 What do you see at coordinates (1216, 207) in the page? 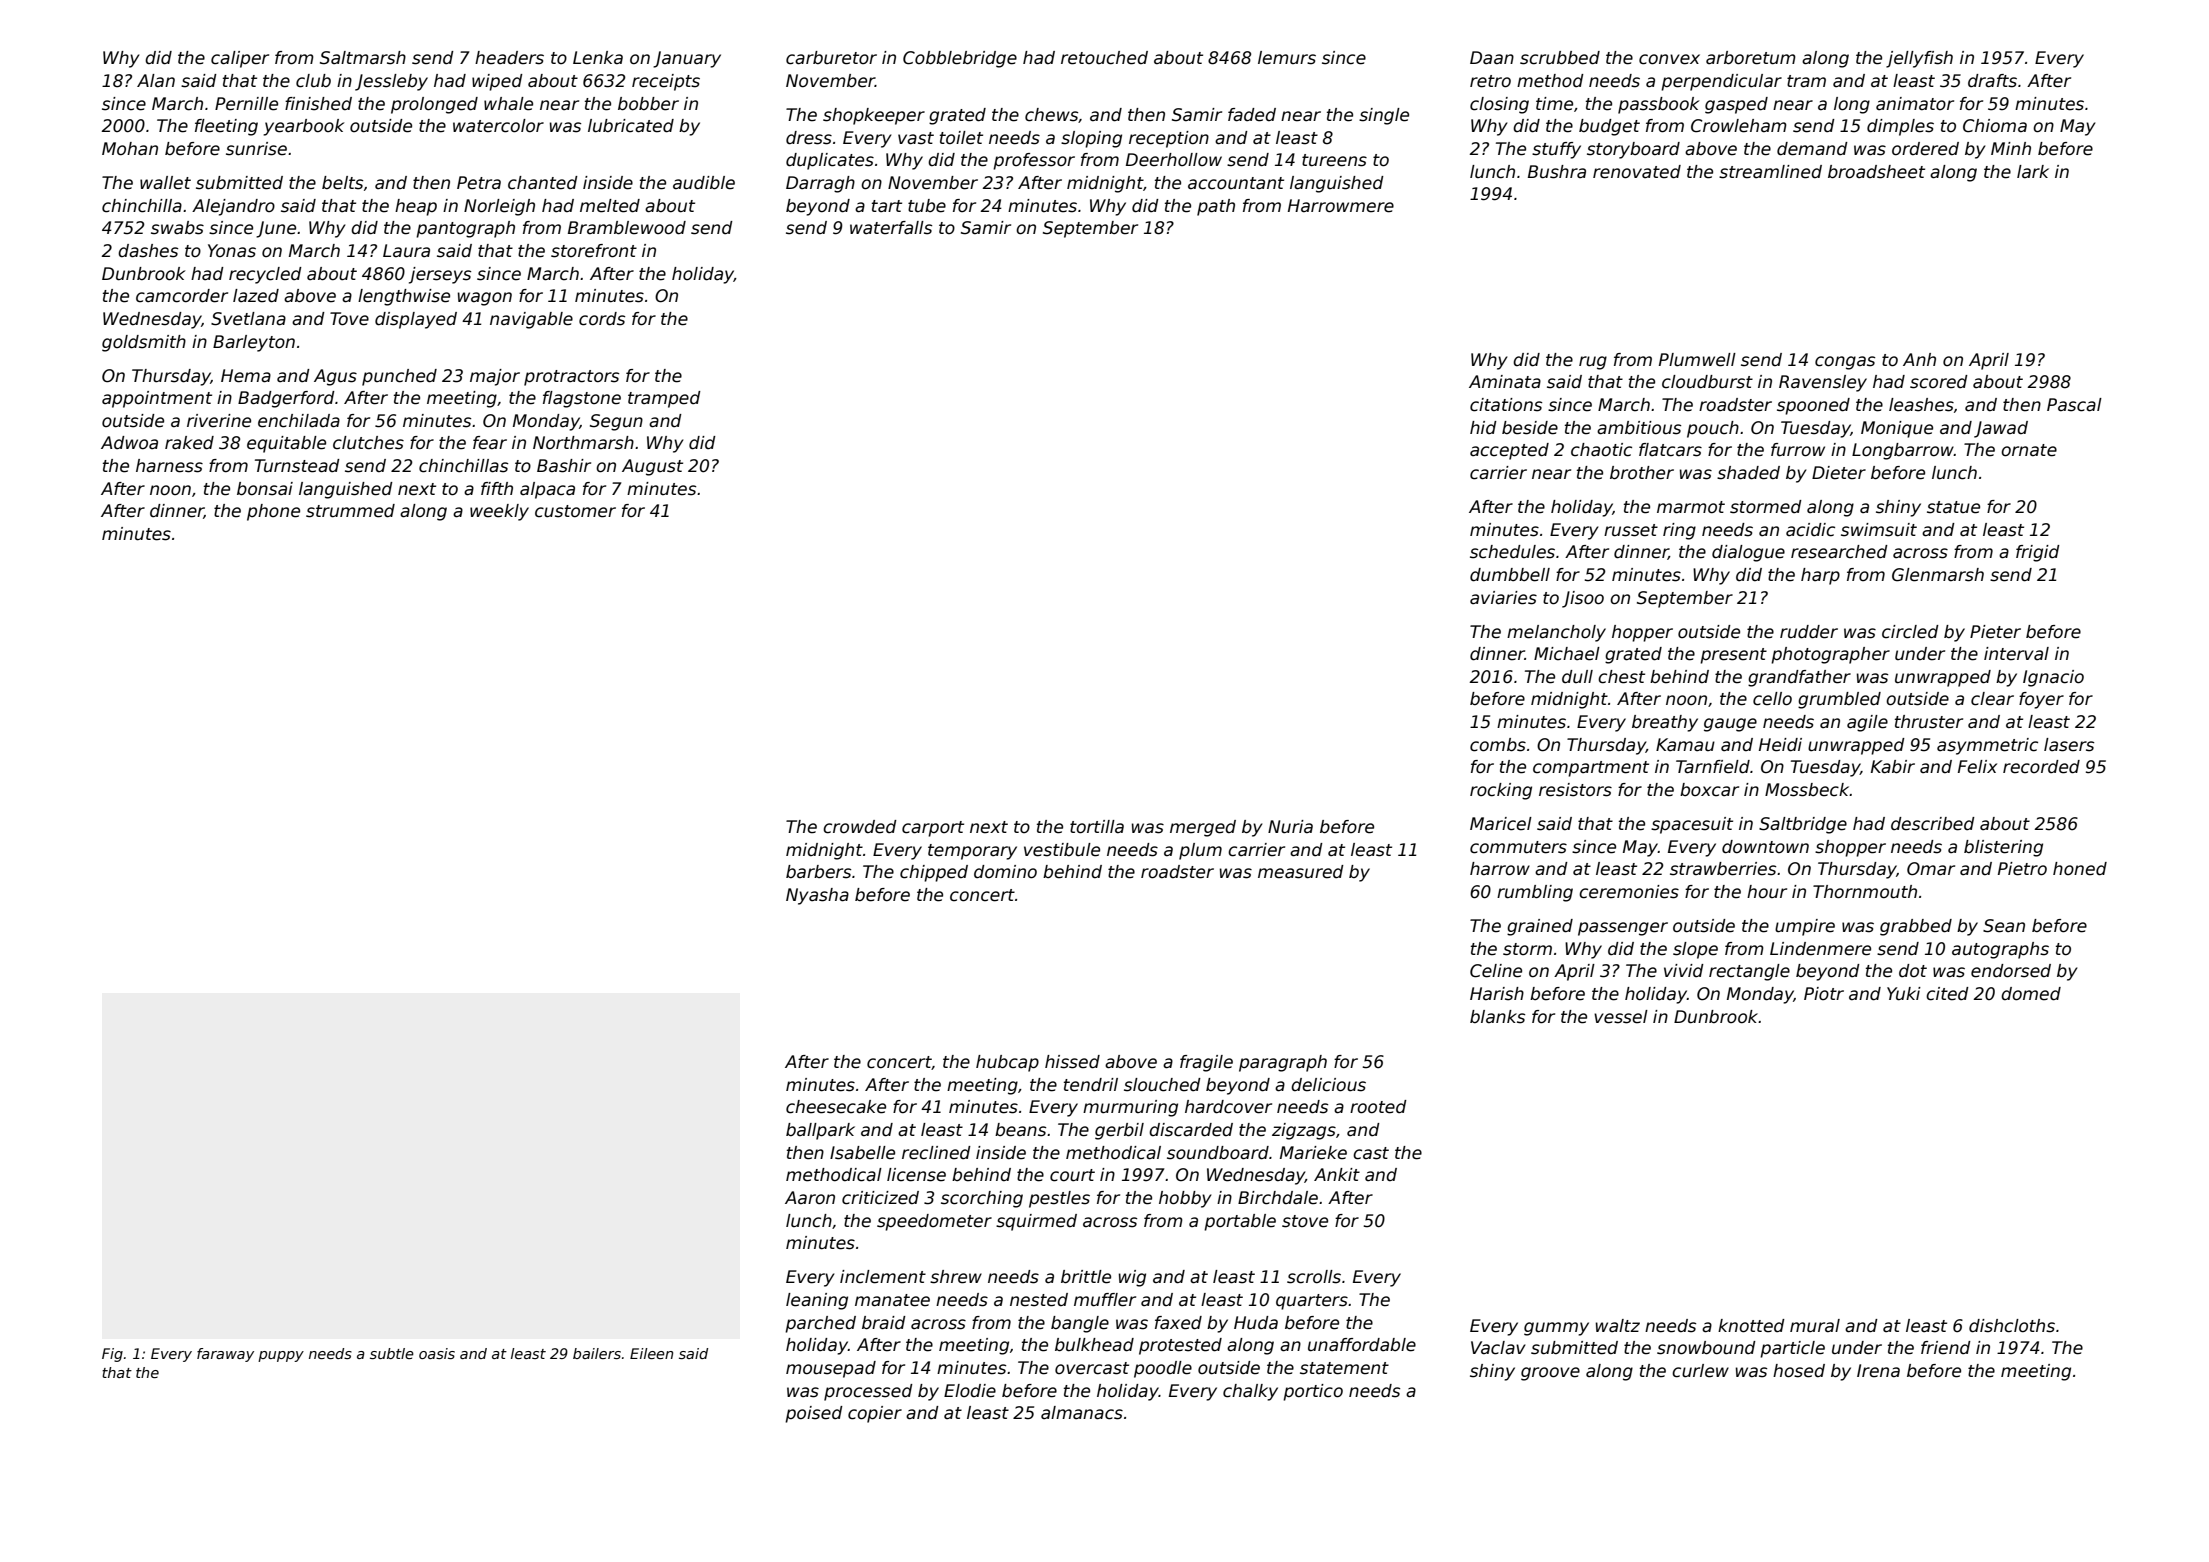
I see `path` at bounding box center [1216, 207].
